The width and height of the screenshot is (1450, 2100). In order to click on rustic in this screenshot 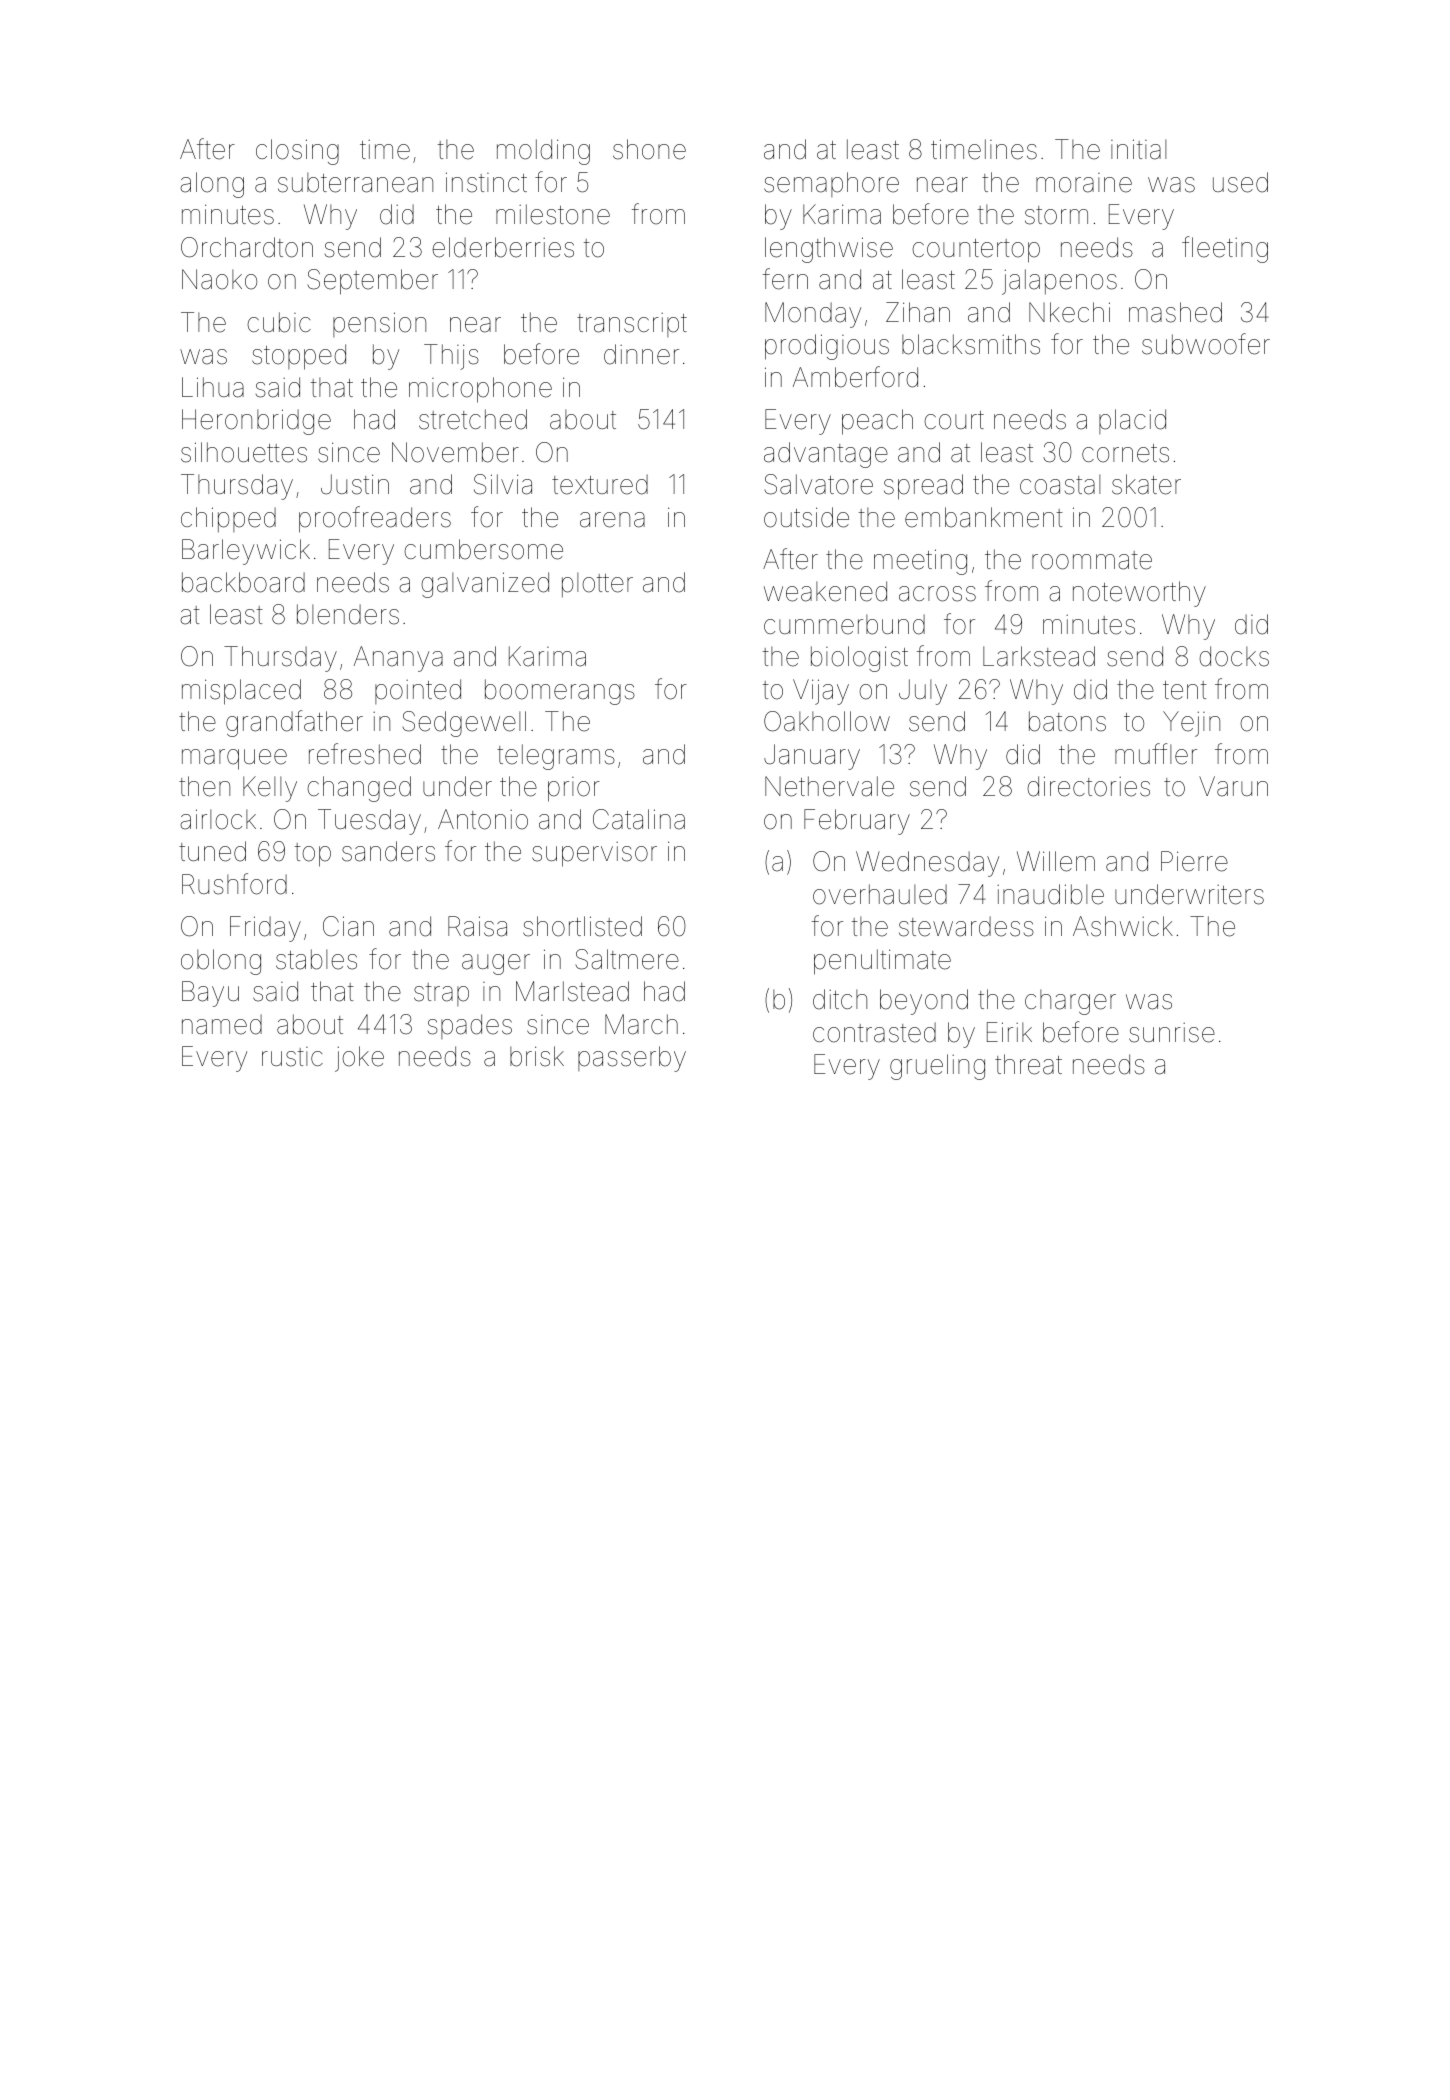, I will do `click(292, 1057)`.
